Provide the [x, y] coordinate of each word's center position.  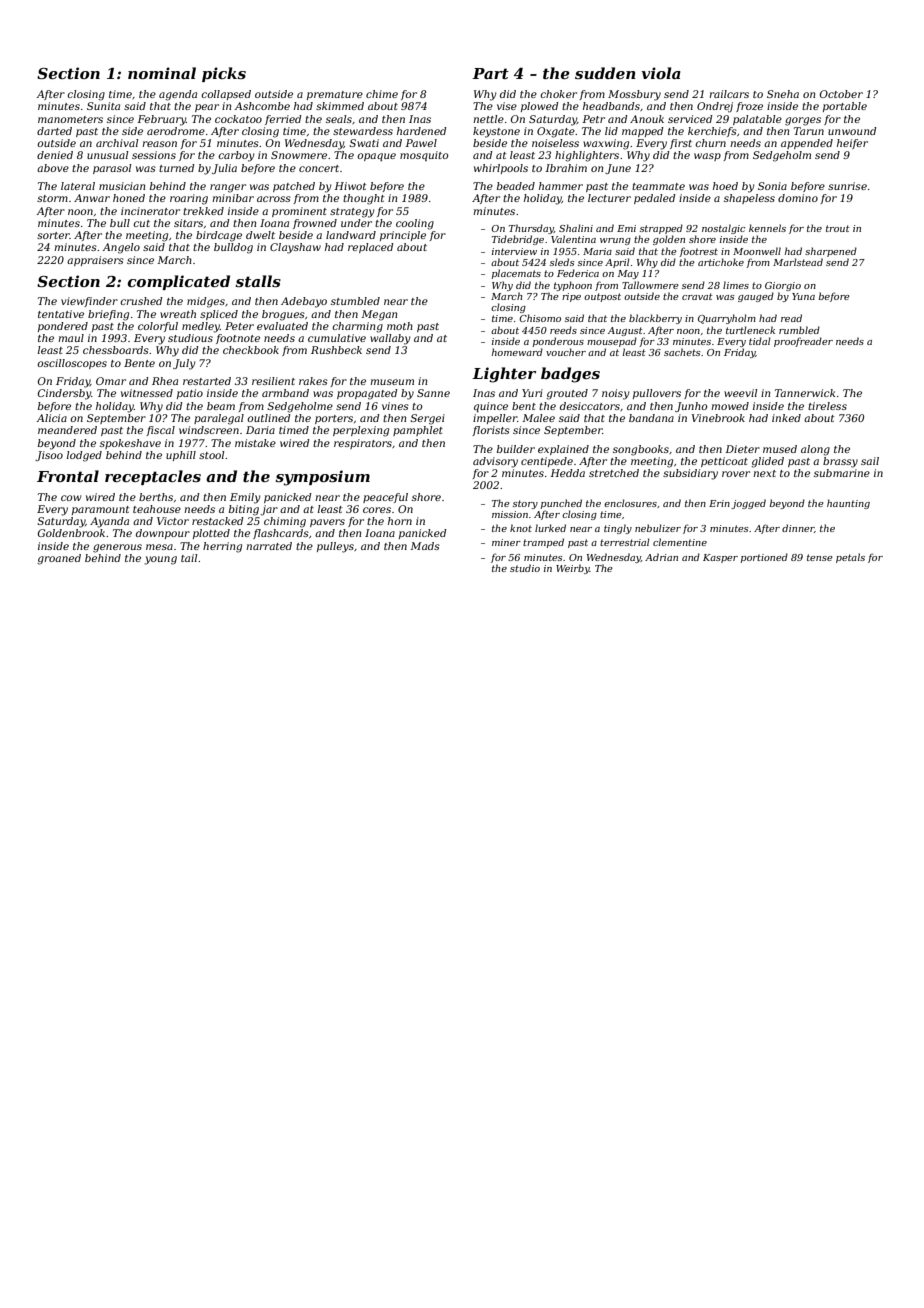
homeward [517, 352]
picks [224, 74]
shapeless [749, 199]
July [184, 364]
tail [189, 558]
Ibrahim [566, 168]
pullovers [657, 394]
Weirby [573, 569]
